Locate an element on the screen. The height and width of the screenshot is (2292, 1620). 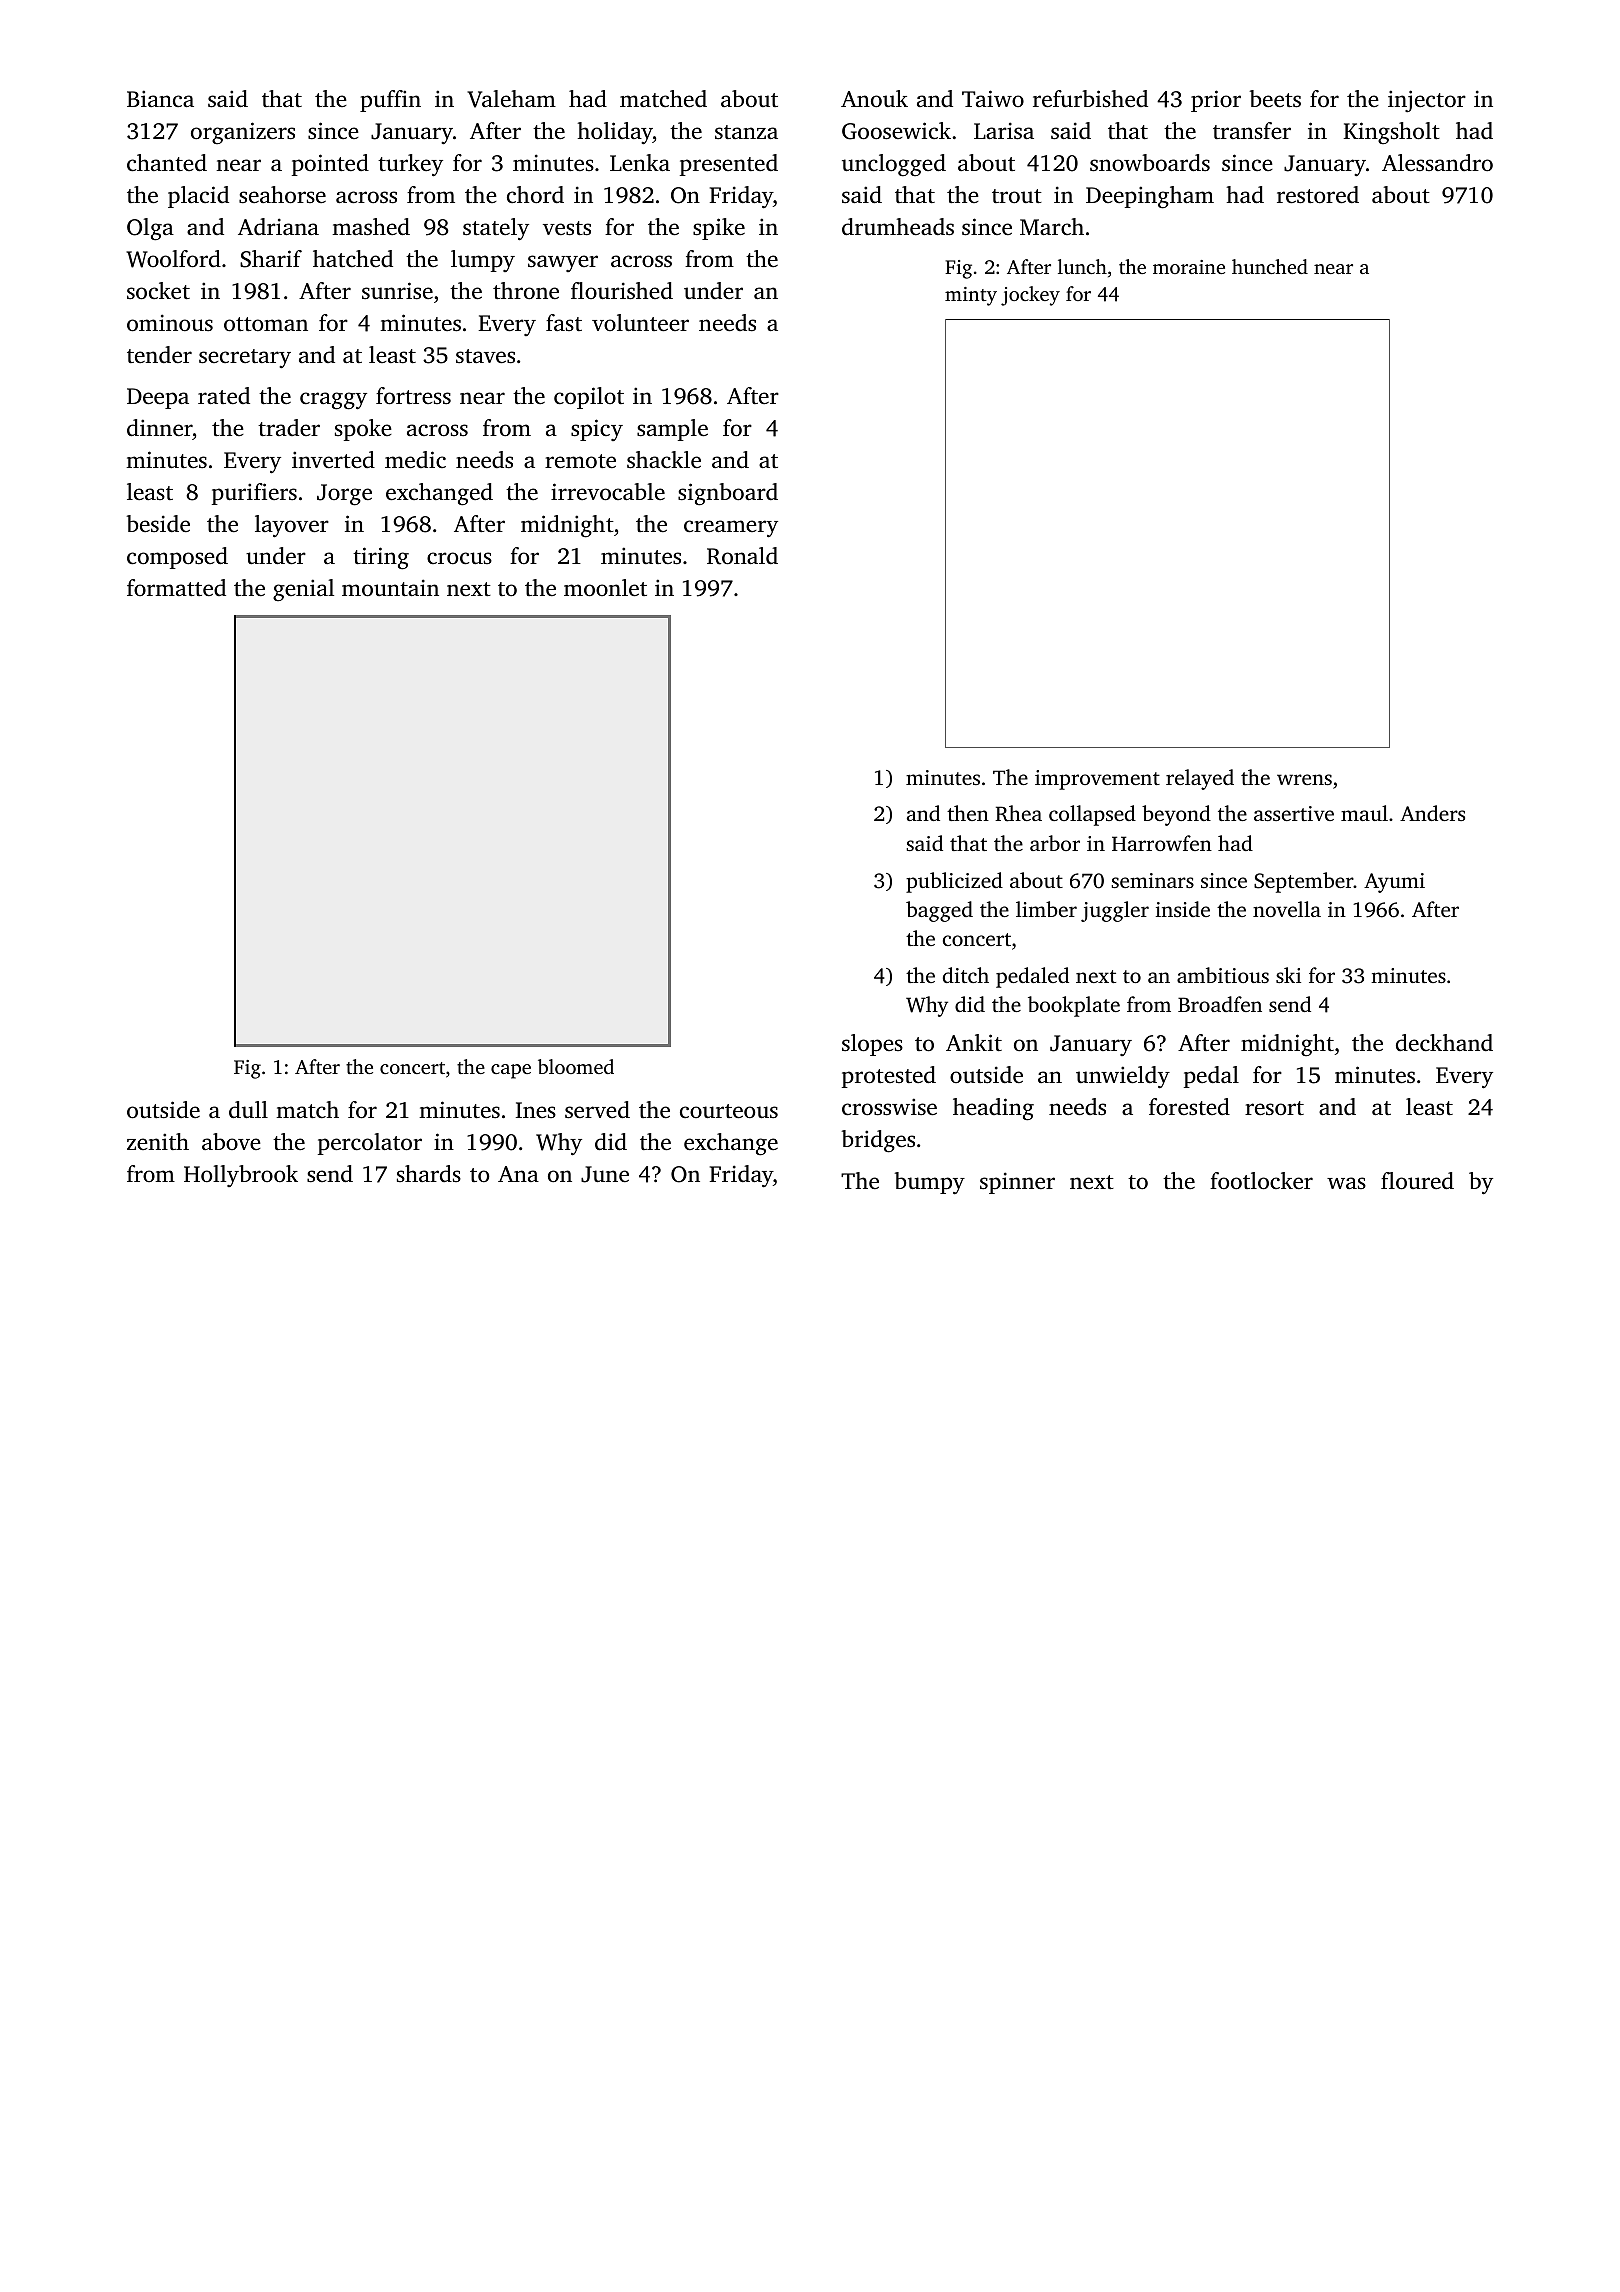
ambitious is located at coordinates (1223, 975).
